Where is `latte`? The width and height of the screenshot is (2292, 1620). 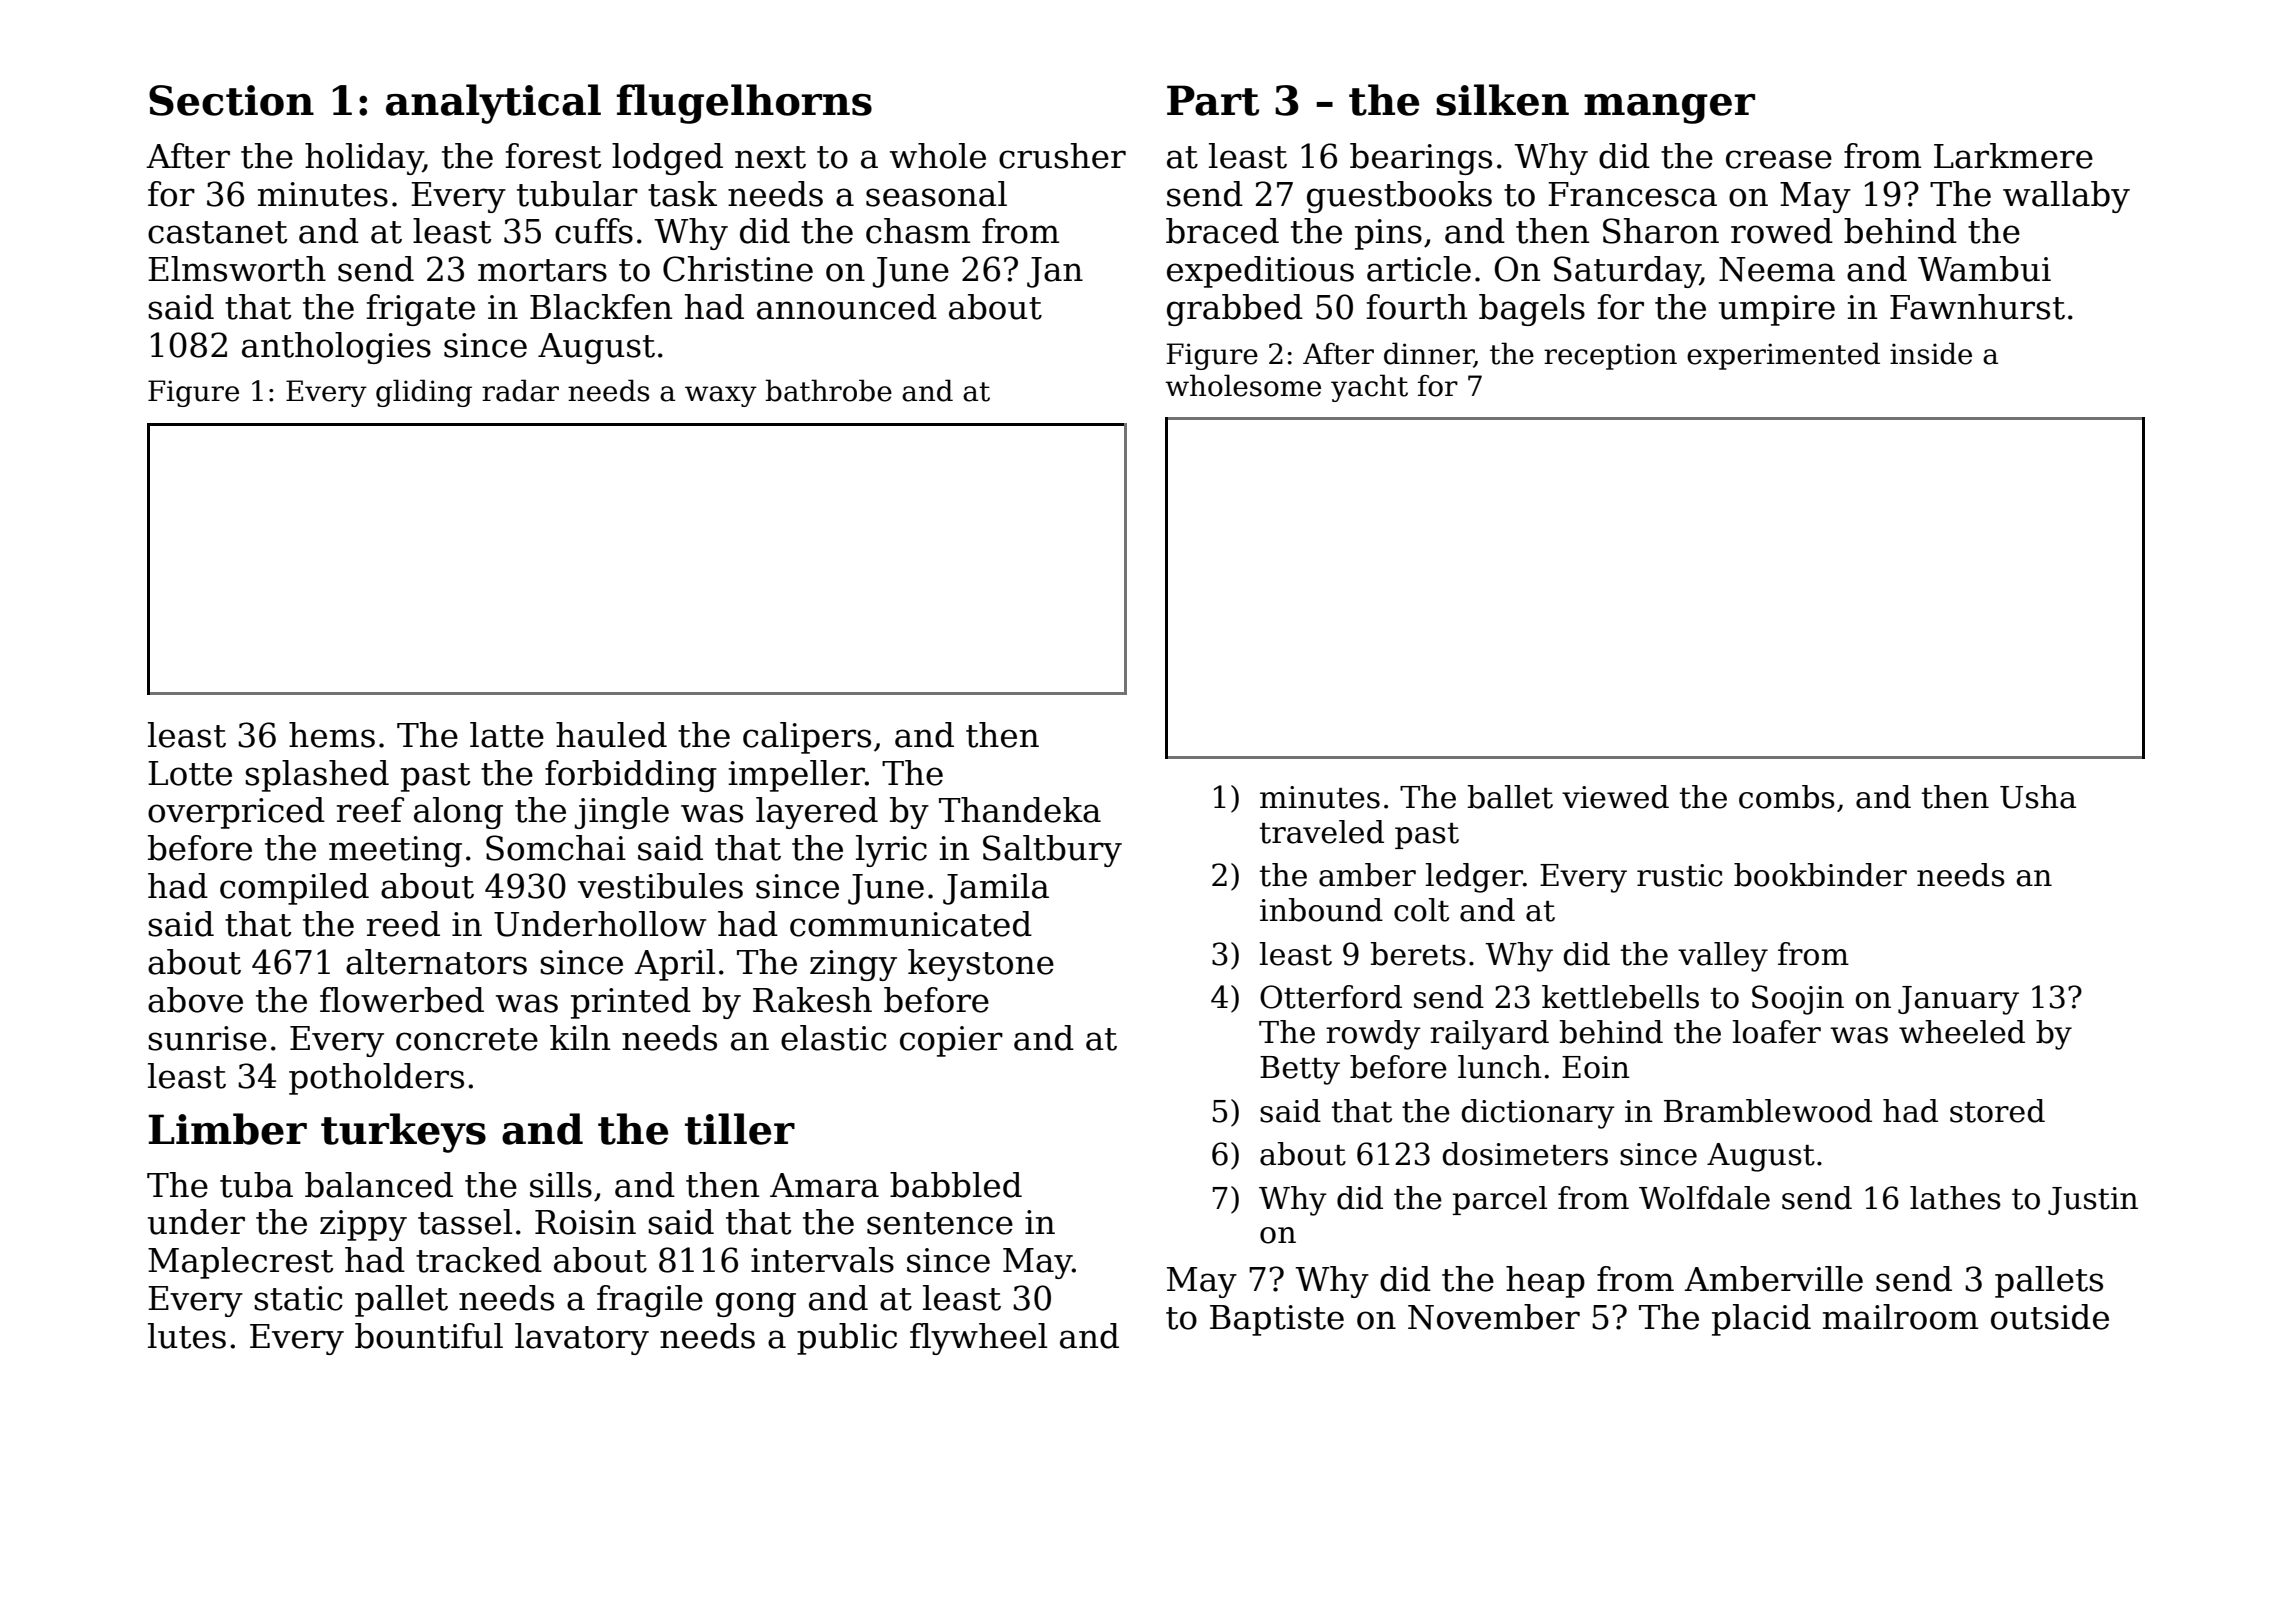
latte is located at coordinates (507, 735).
